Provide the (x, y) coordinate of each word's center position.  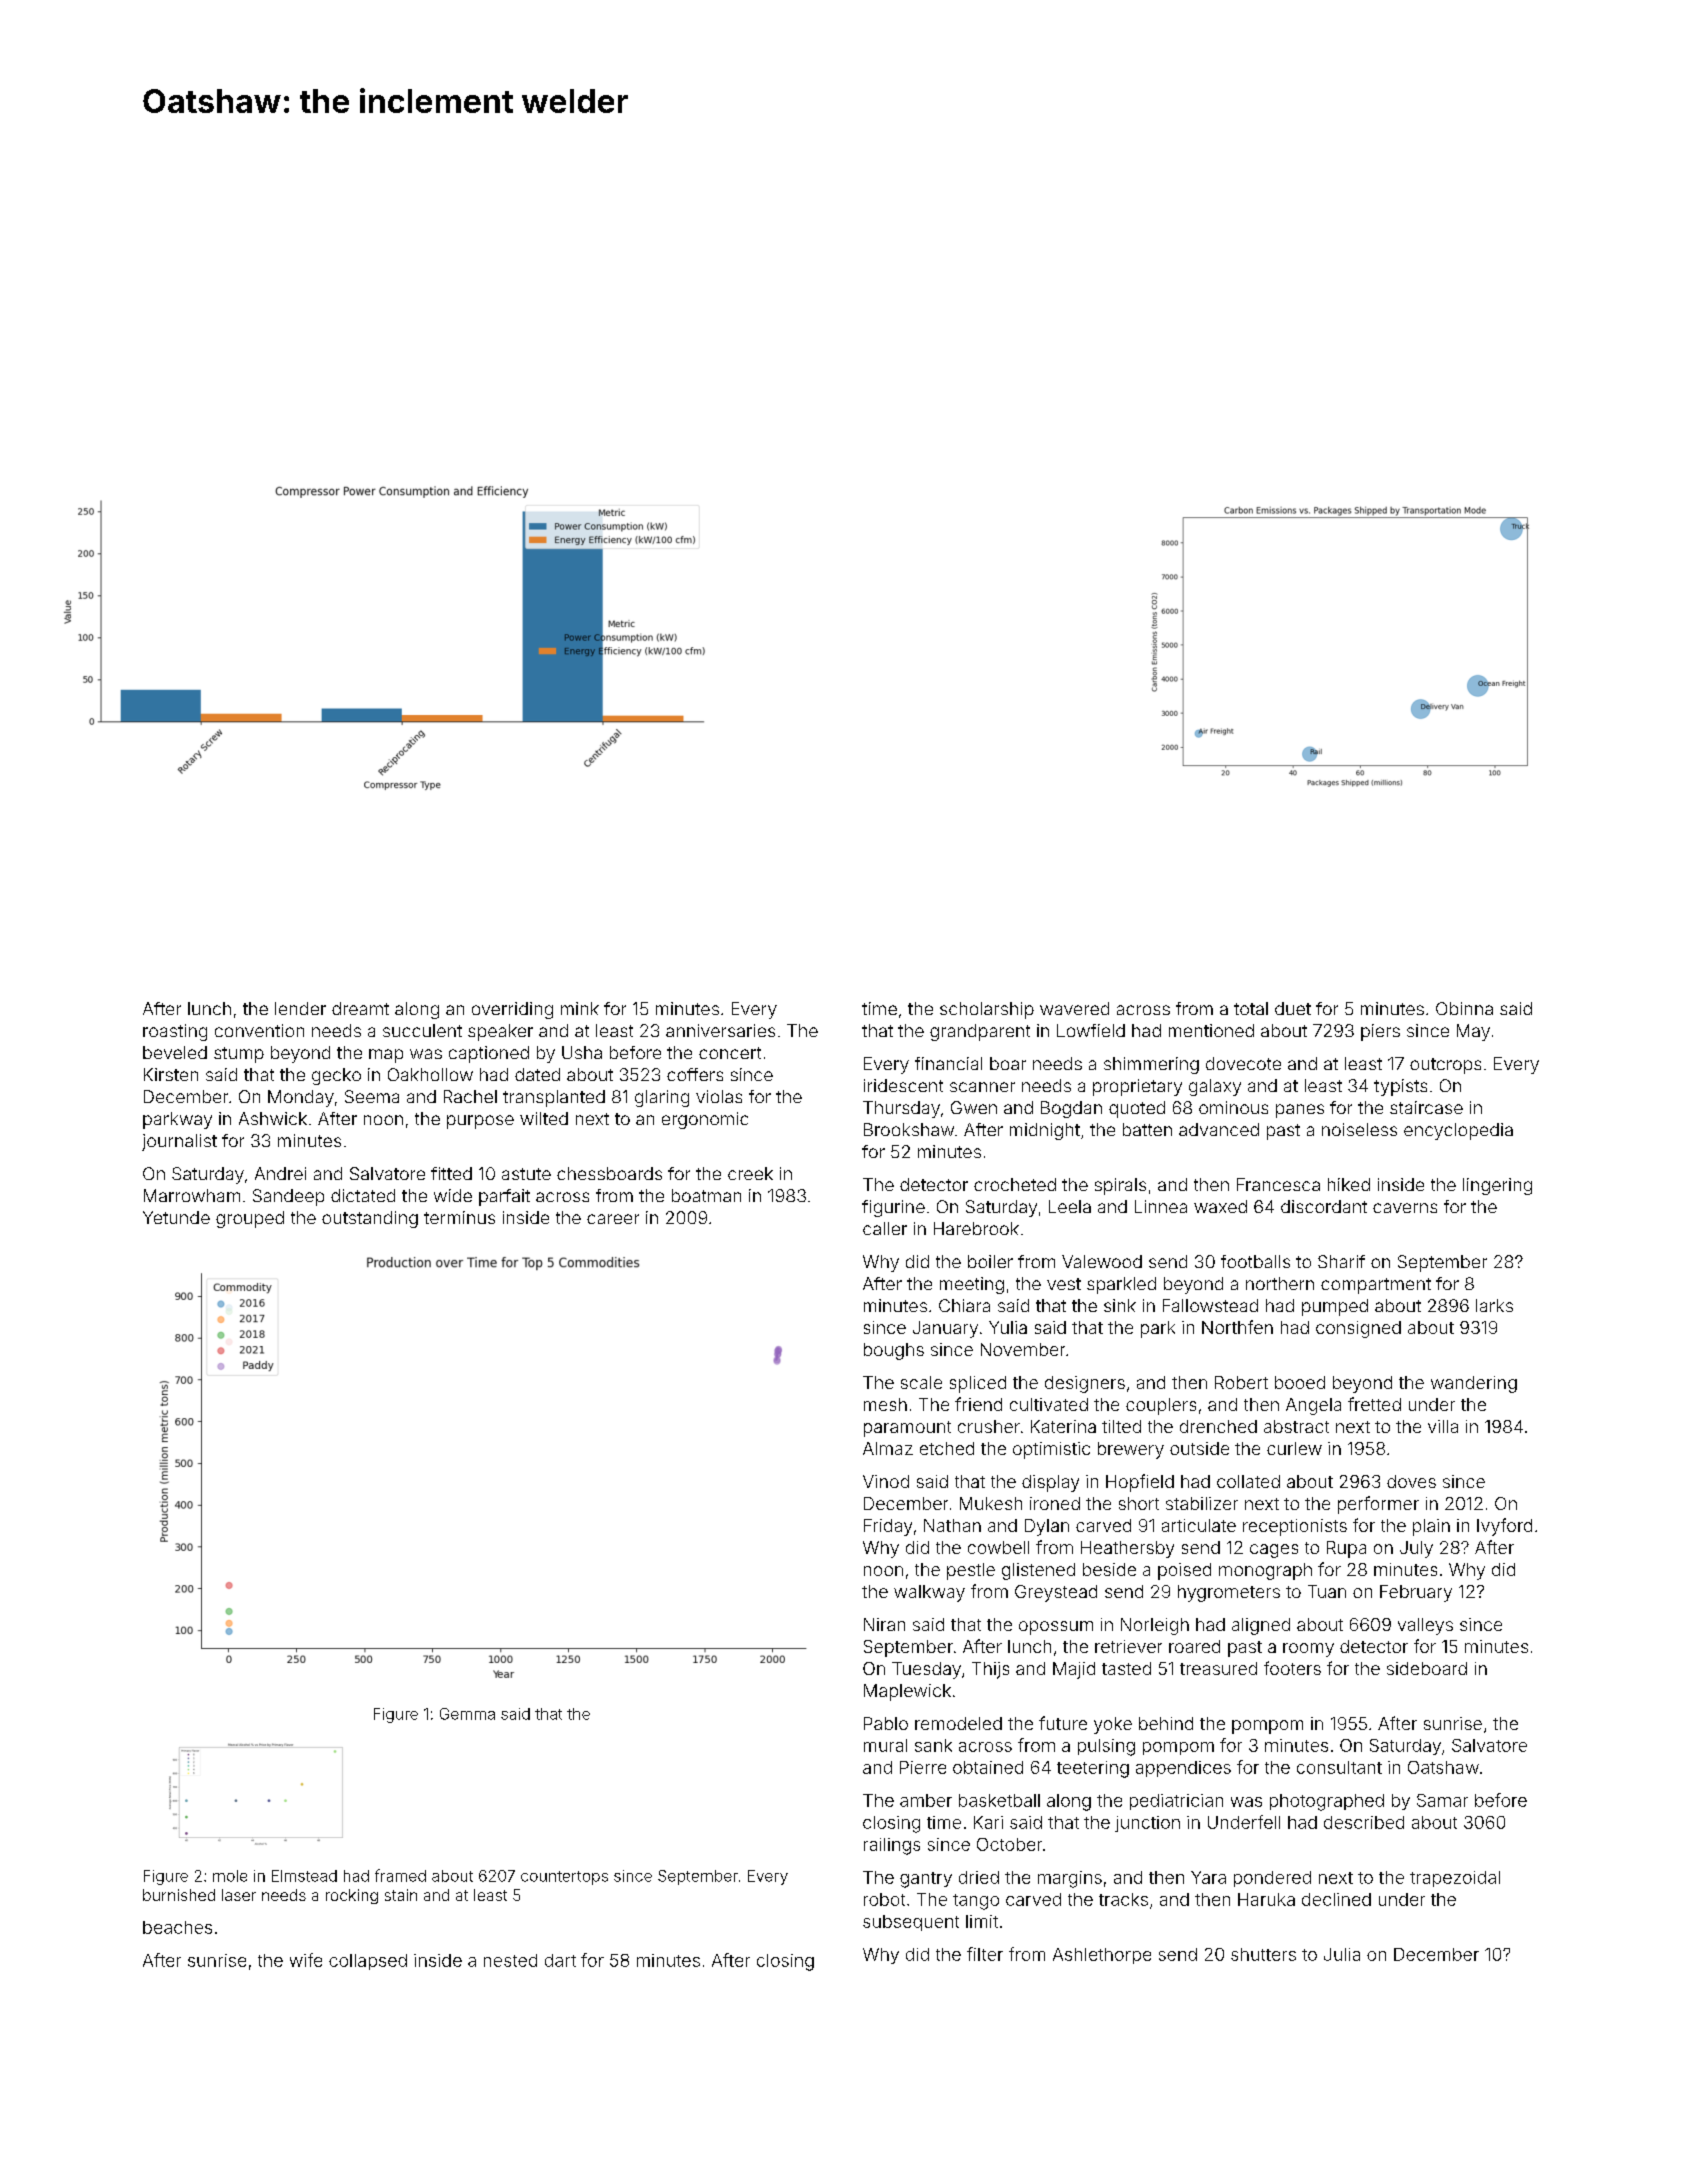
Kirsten (171, 1074)
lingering (1497, 1186)
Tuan (1327, 1591)
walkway (929, 1593)
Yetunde (176, 1217)
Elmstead (304, 1876)
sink (1120, 1305)
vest (1064, 1284)
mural (885, 1745)
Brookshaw (909, 1129)
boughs (894, 1351)
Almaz (888, 1448)
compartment (1376, 1286)
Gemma (467, 1714)
